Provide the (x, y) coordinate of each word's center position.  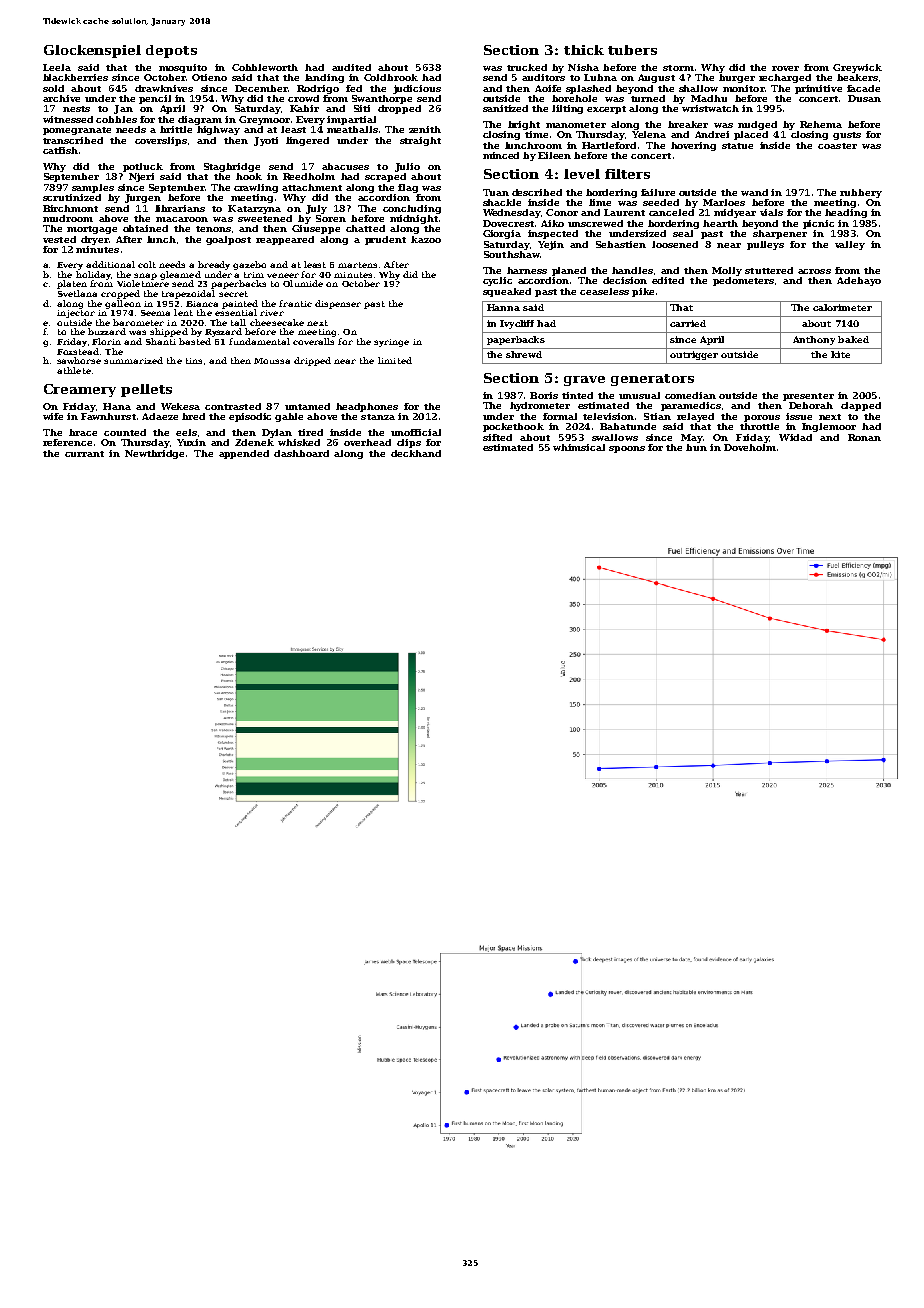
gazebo (249, 265)
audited (351, 67)
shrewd (524, 354)
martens (357, 265)
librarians (180, 208)
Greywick (857, 68)
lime (600, 202)
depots (171, 51)
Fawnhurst (108, 416)
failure (658, 192)
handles (632, 270)
